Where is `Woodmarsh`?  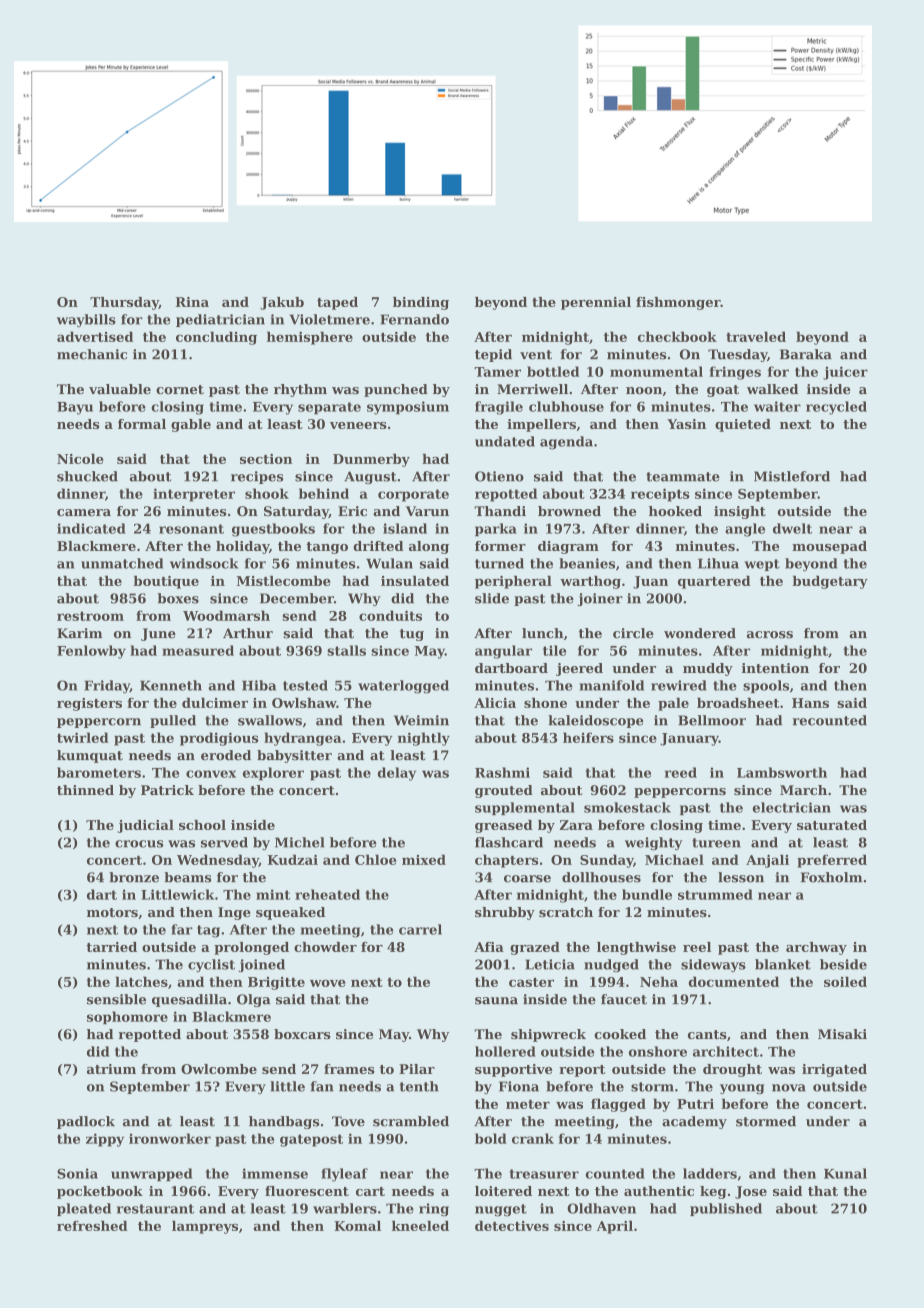
Woodmarsh is located at coordinates (226, 615).
